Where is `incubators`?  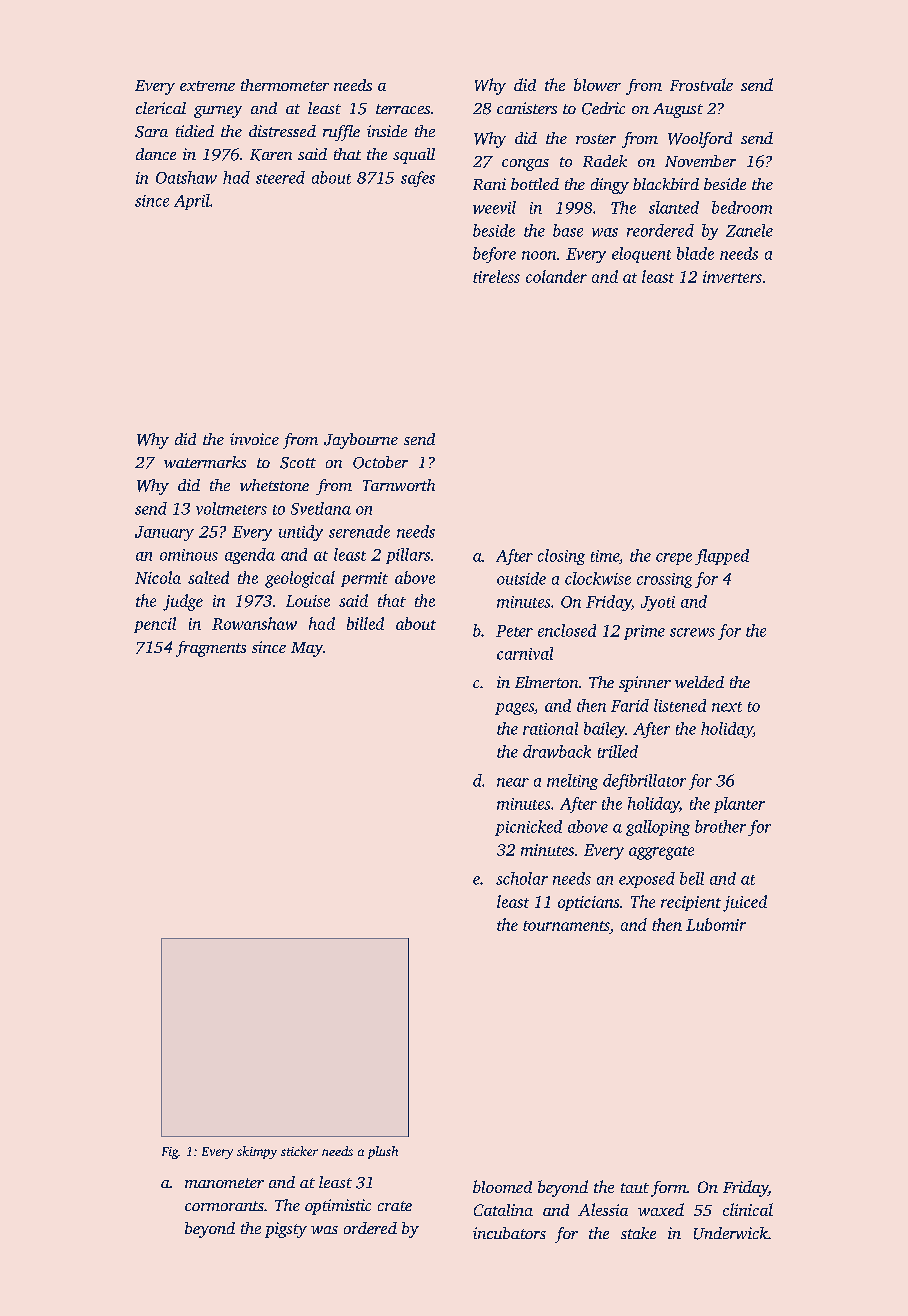
incubators is located at coordinates (509, 1233).
